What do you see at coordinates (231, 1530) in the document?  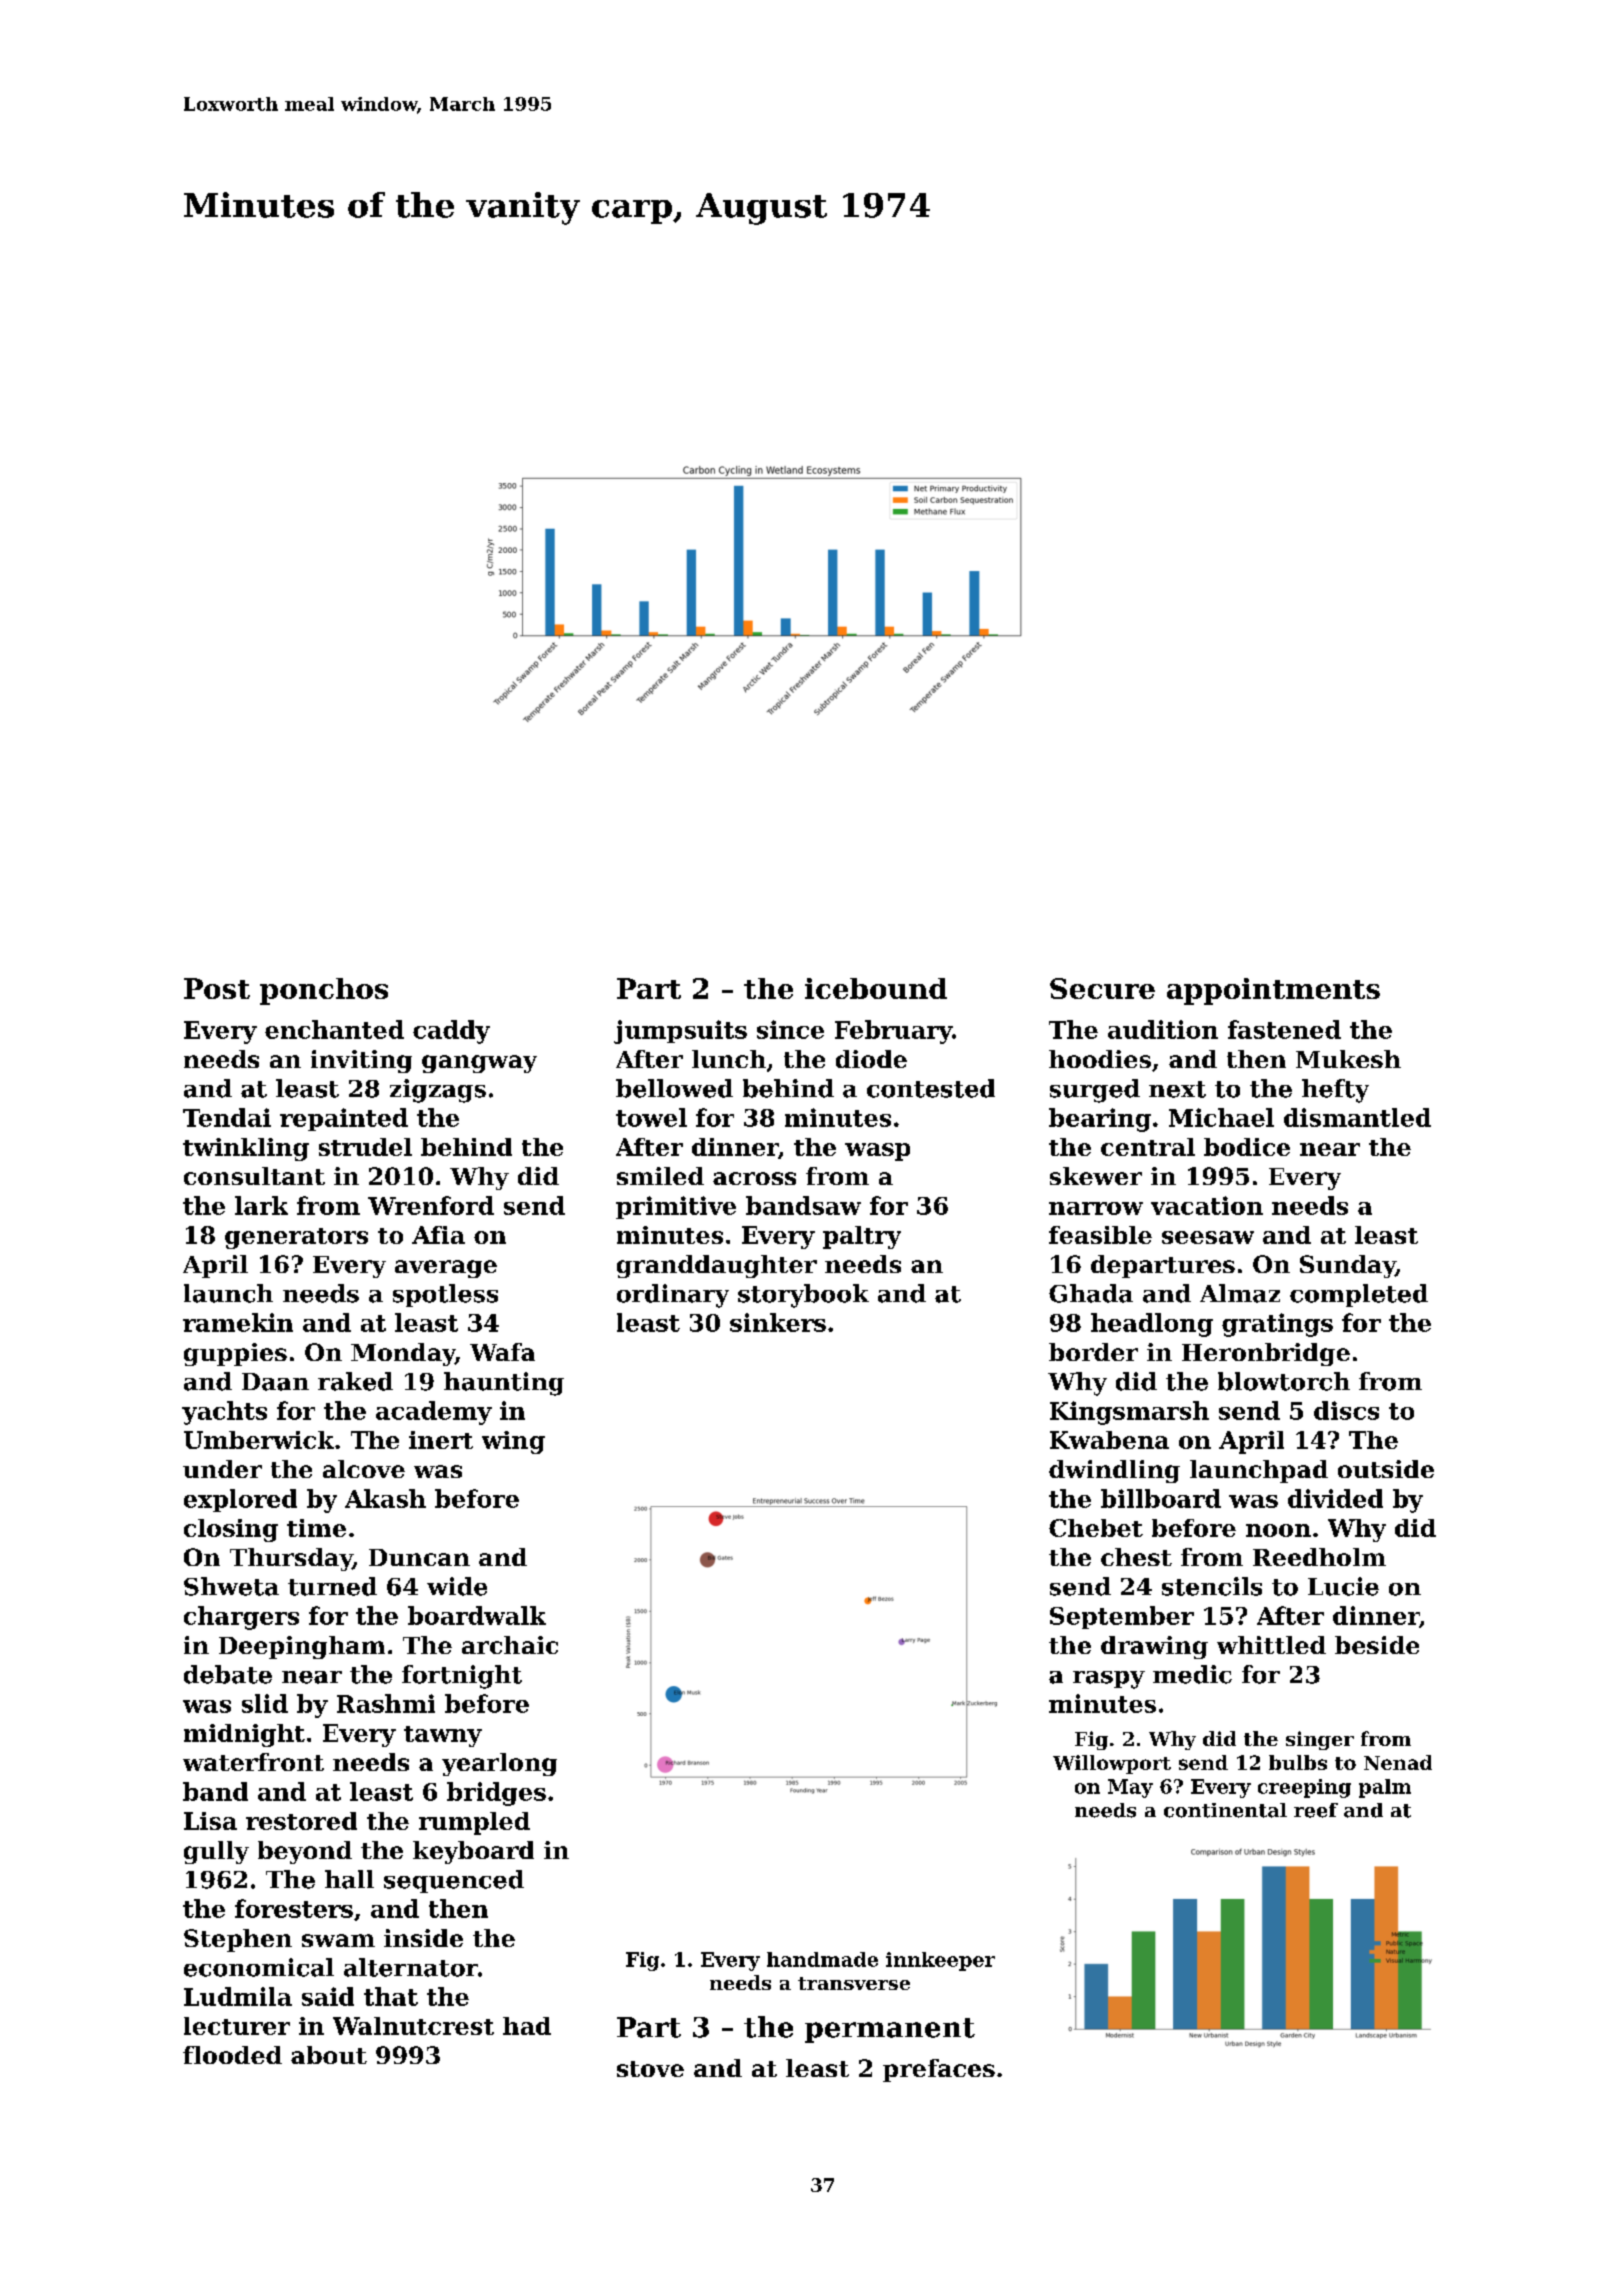 I see `closing` at bounding box center [231, 1530].
